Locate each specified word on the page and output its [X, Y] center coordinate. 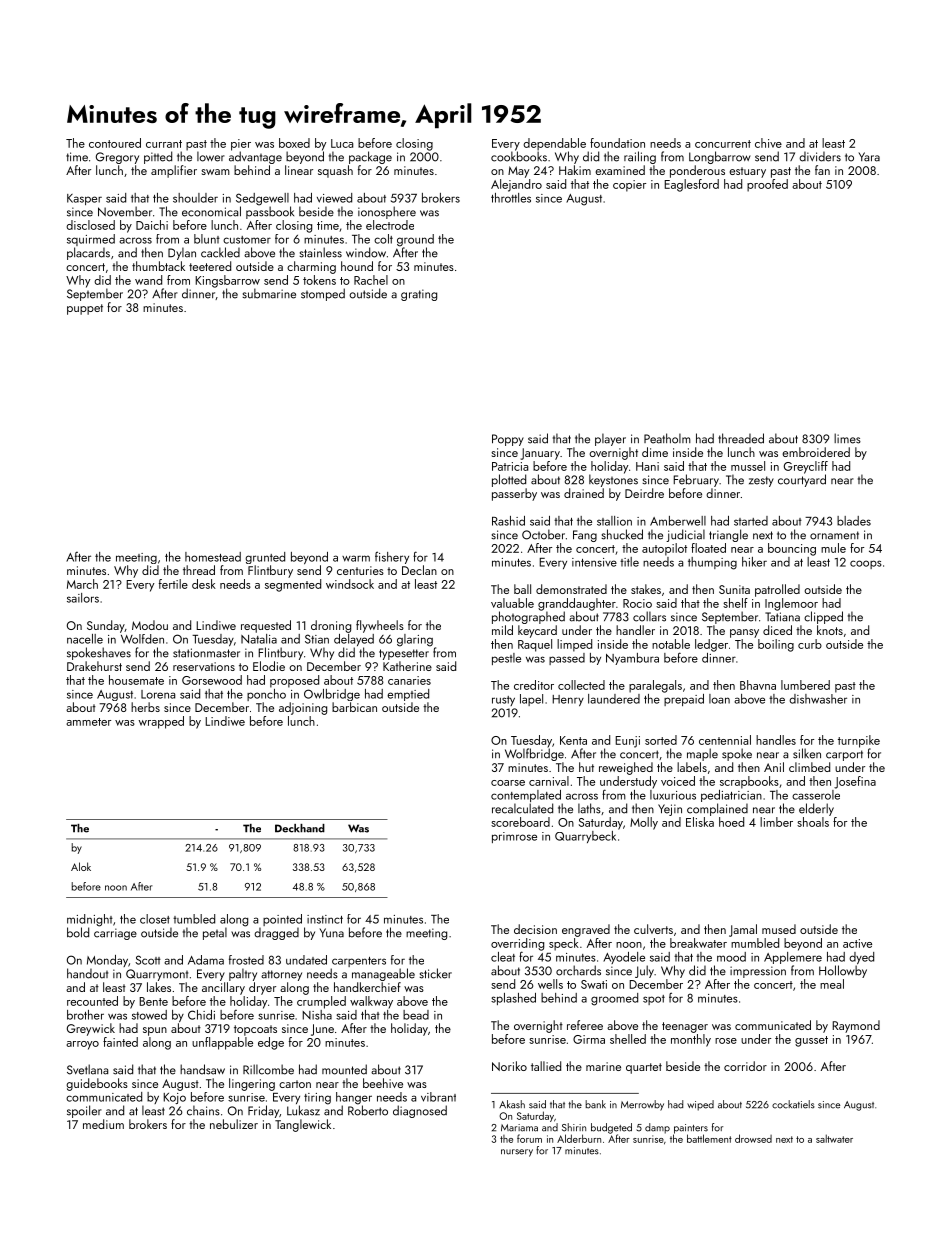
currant [164, 144]
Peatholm [667, 438]
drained [584, 493]
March [82, 584]
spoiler [84, 1111]
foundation [617, 143]
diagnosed [420, 1111]
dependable [554, 144]
